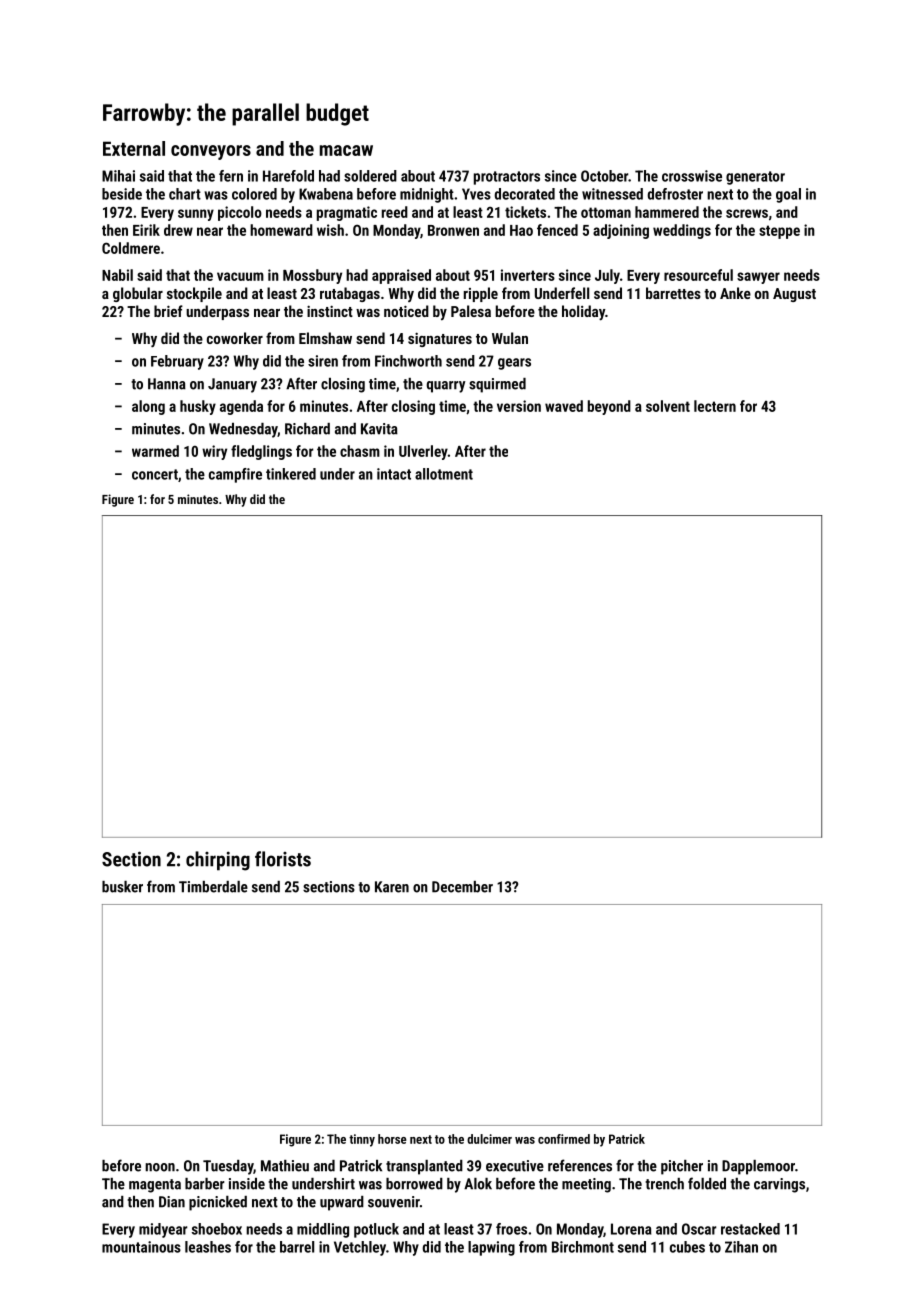 This screenshot has height=1314, width=924. What do you see at coordinates (497, 385) in the screenshot?
I see `squirmed` at bounding box center [497, 385].
